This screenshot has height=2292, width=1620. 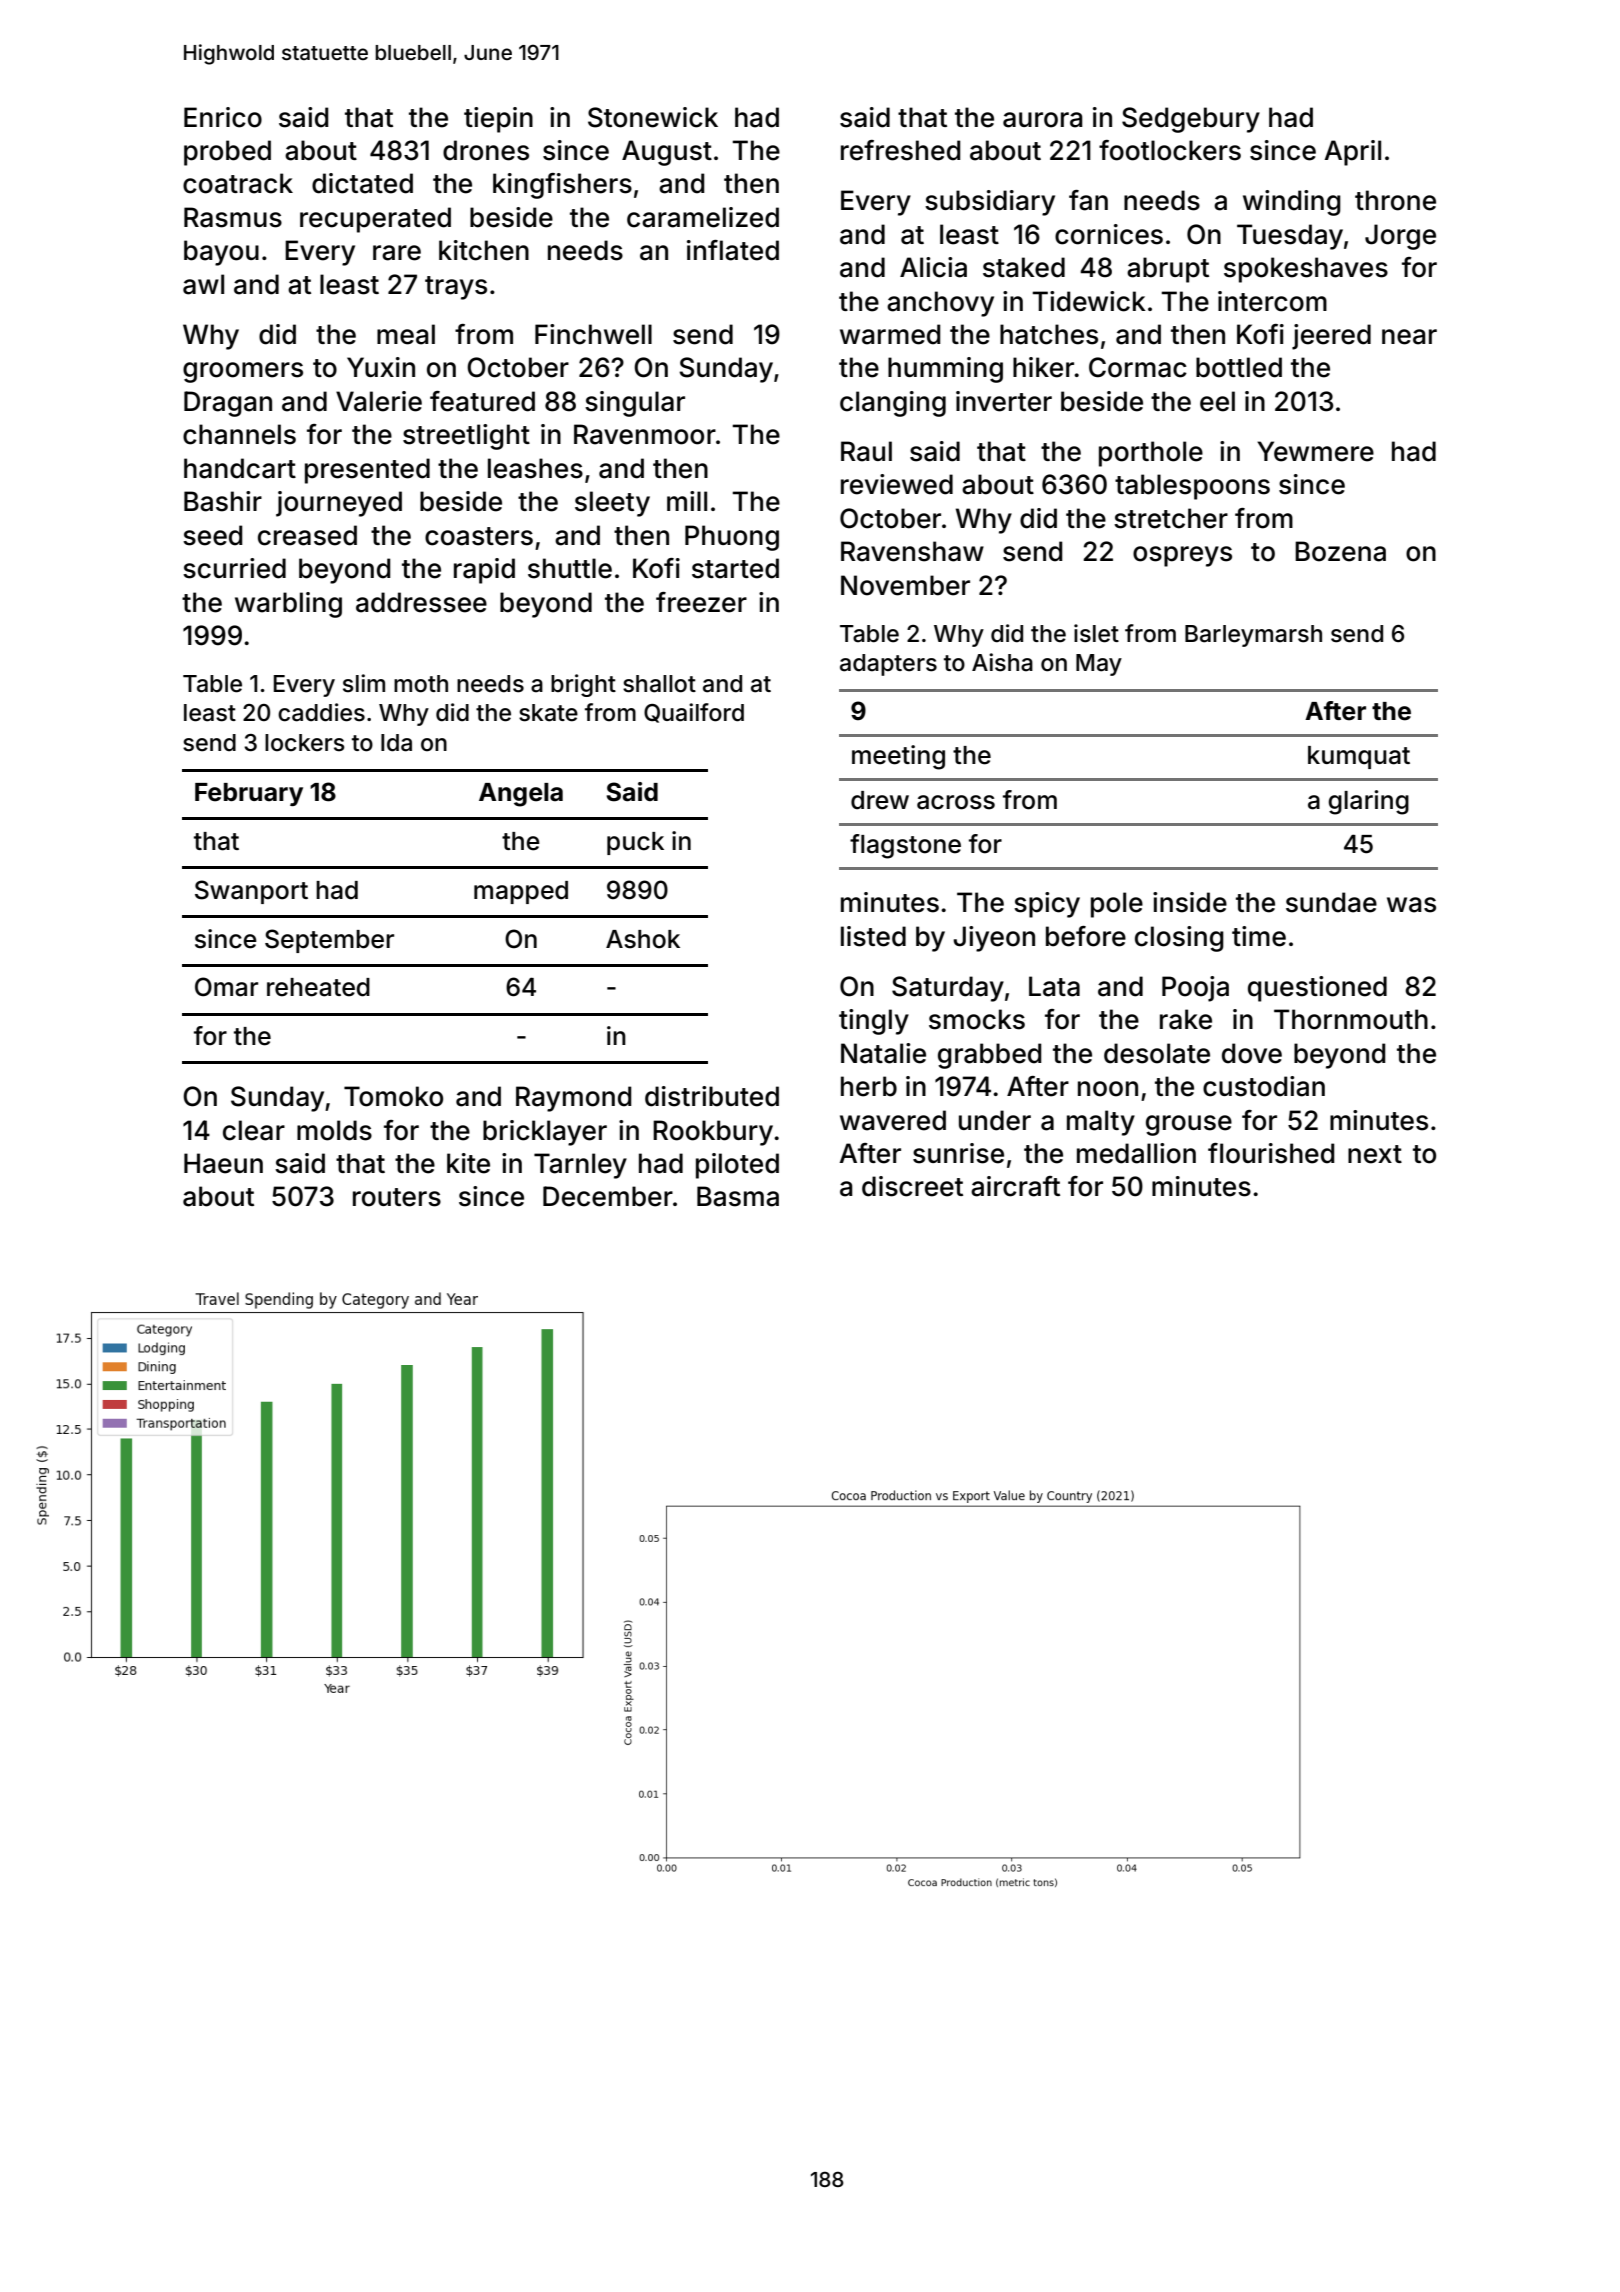 I want to click on Finchwell, so click(x=593, y=334).
